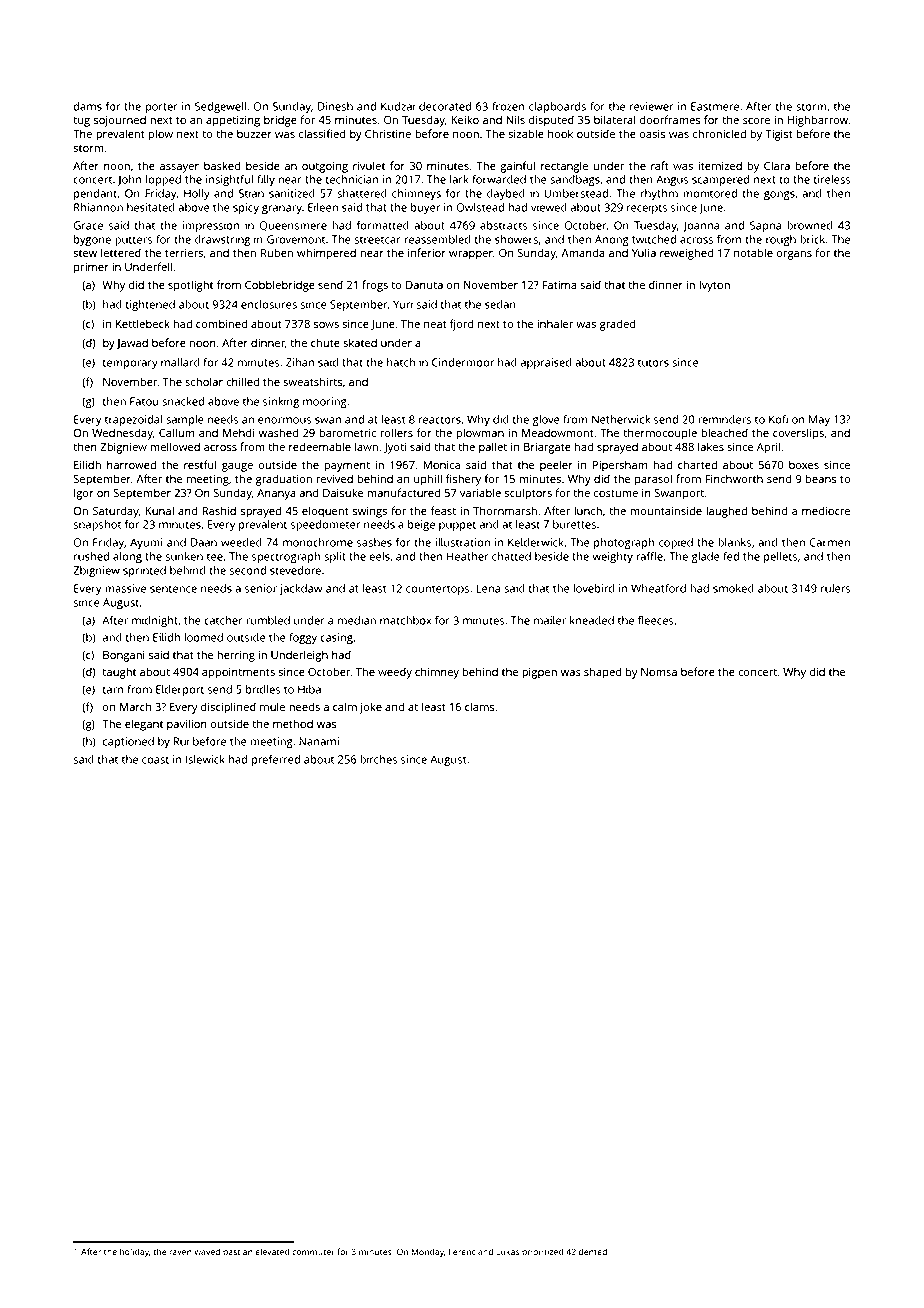  What do you see at coordinates (403, 304) in the image?
I see `Yuri` at bounding box center [403, 304].
